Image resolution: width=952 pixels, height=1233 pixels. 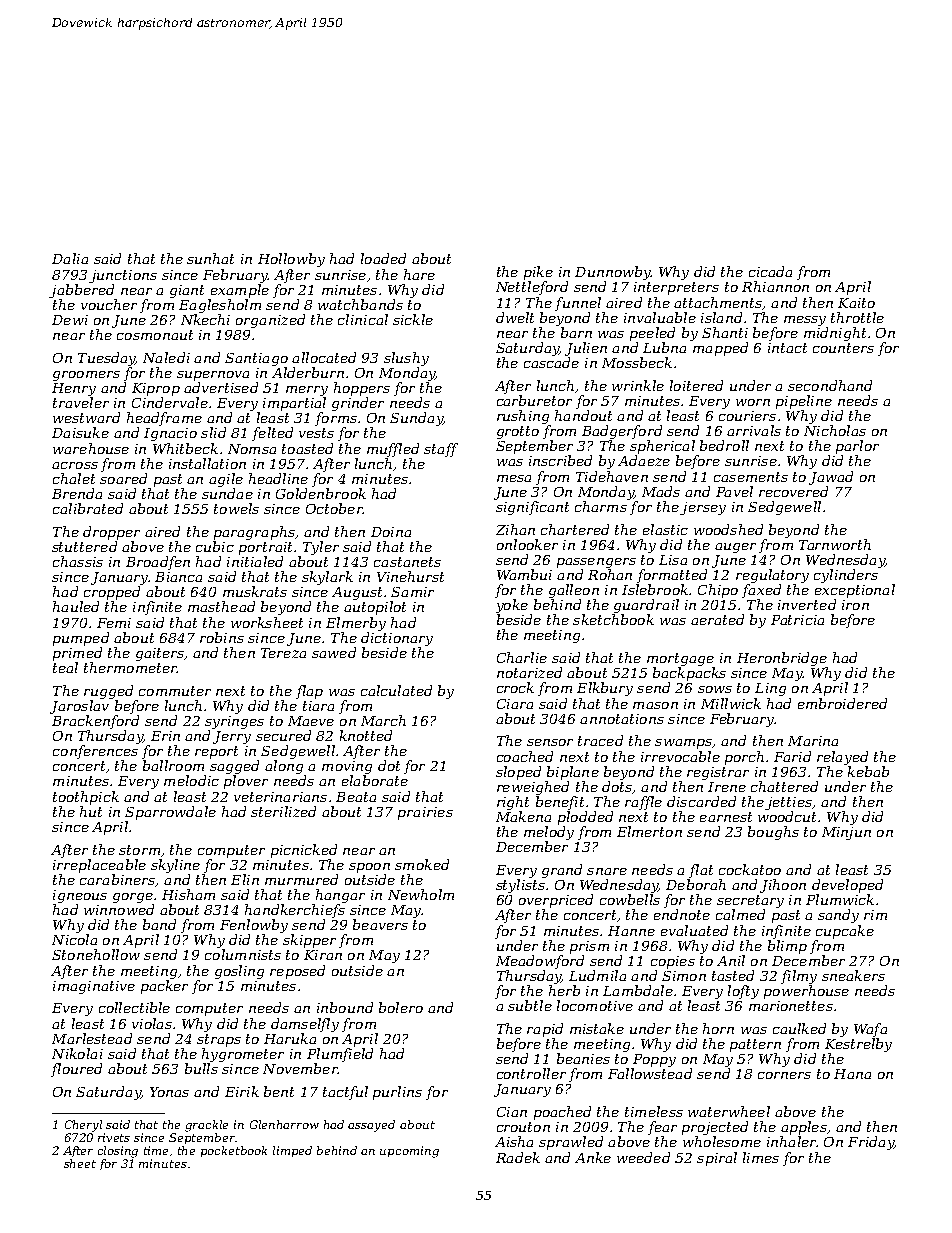 I want to click on Doina, so click(x=391, y=532).
